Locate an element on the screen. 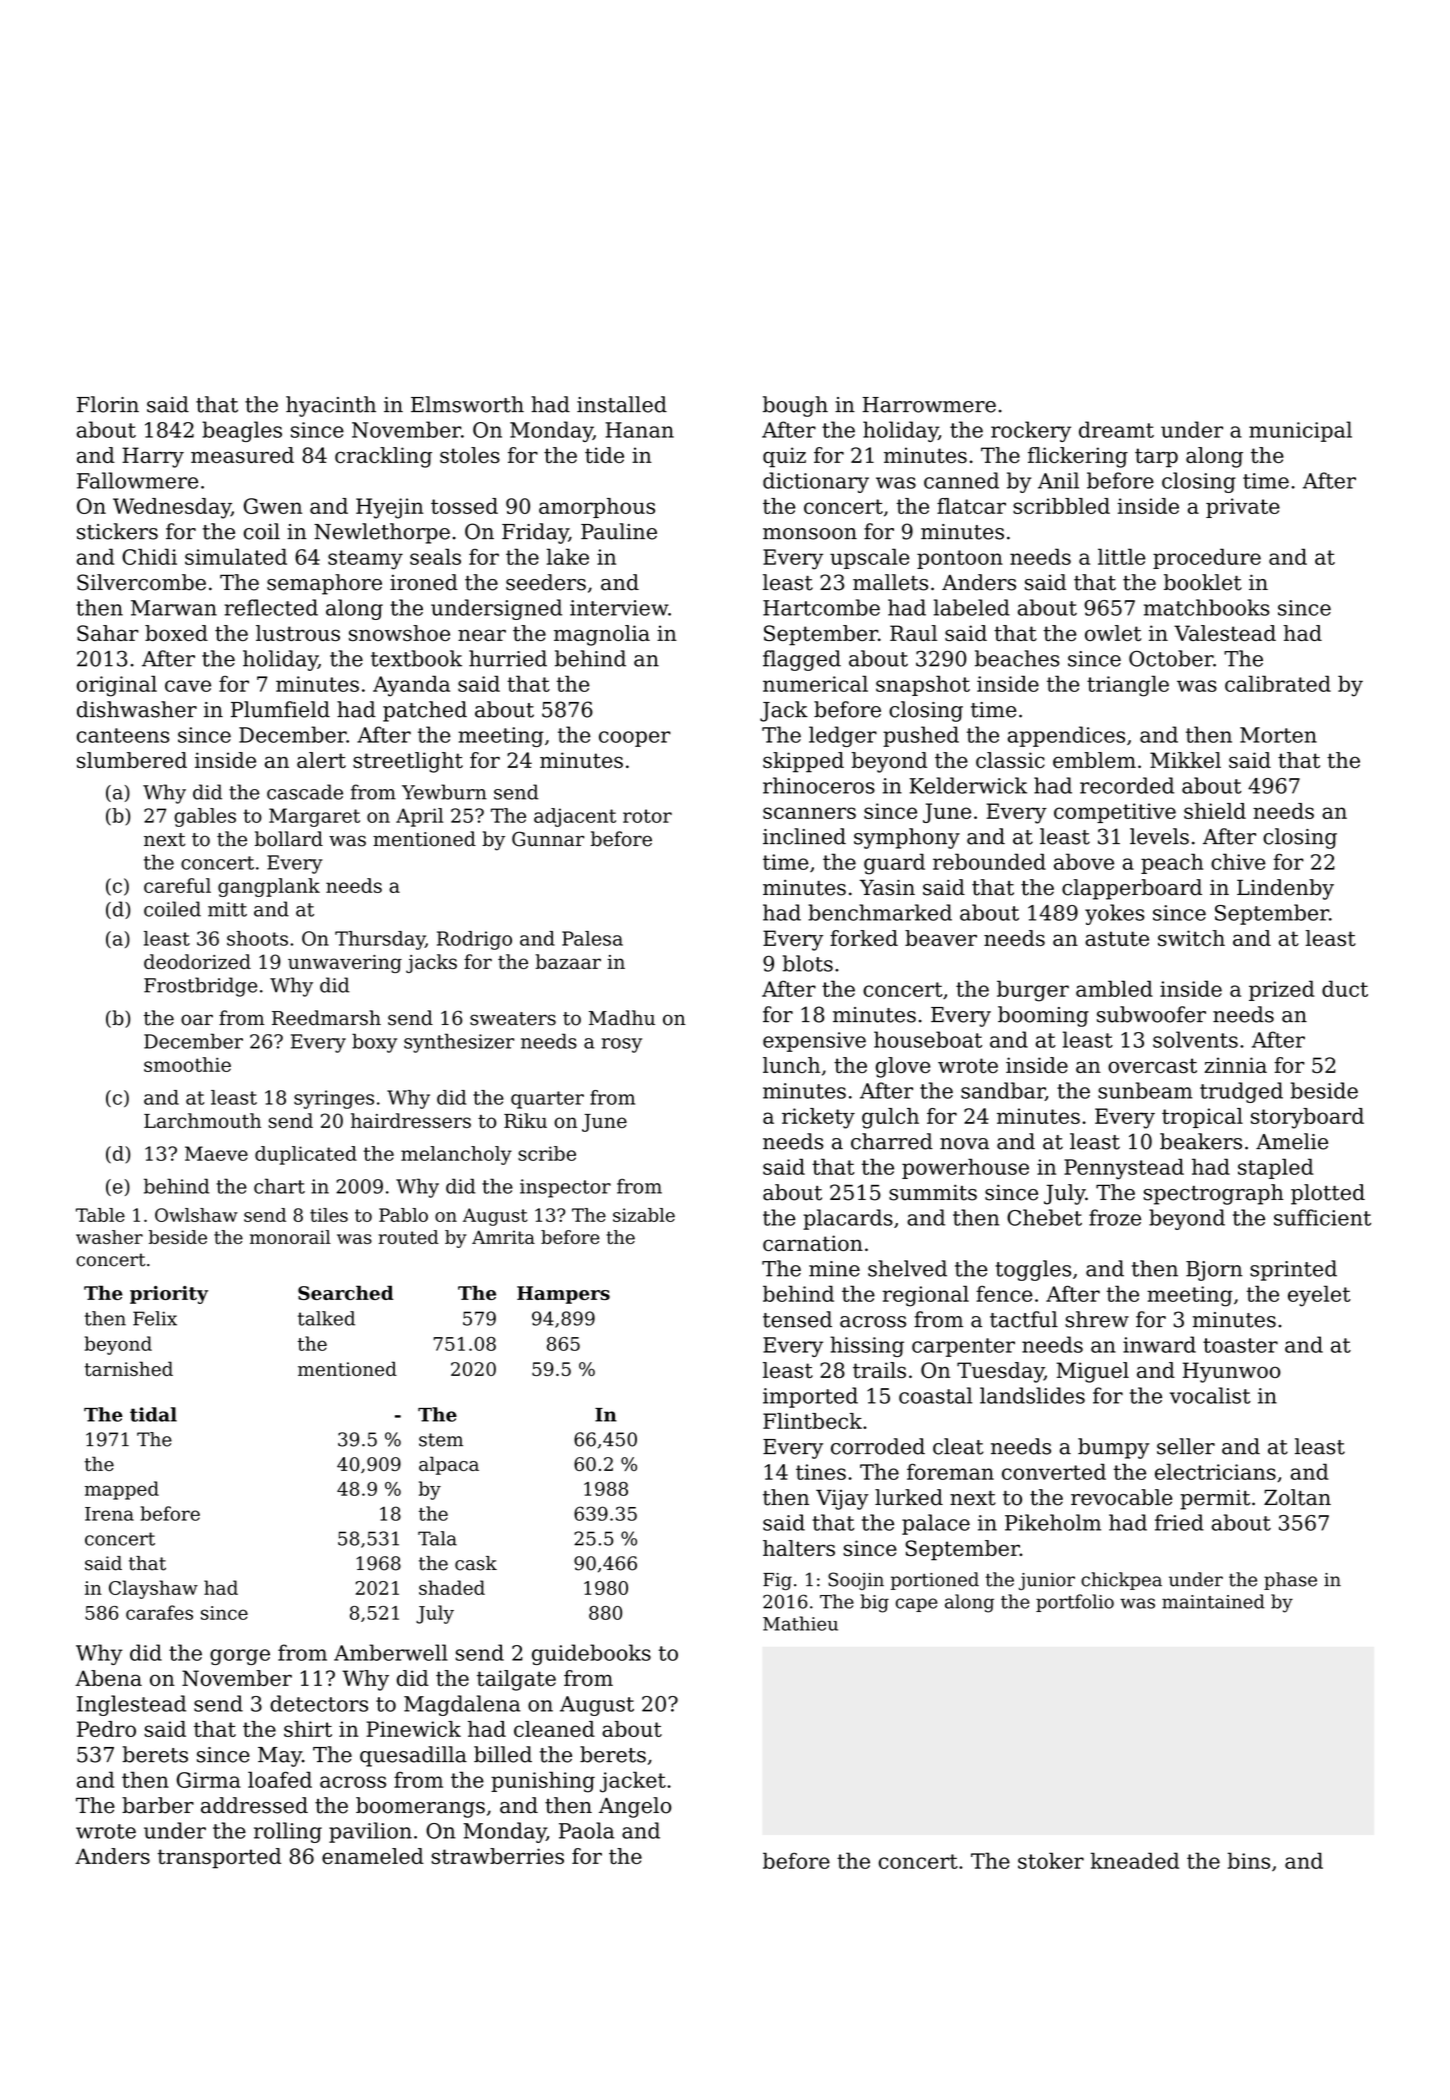  smoothie is located at coordinates (187, 1064).
